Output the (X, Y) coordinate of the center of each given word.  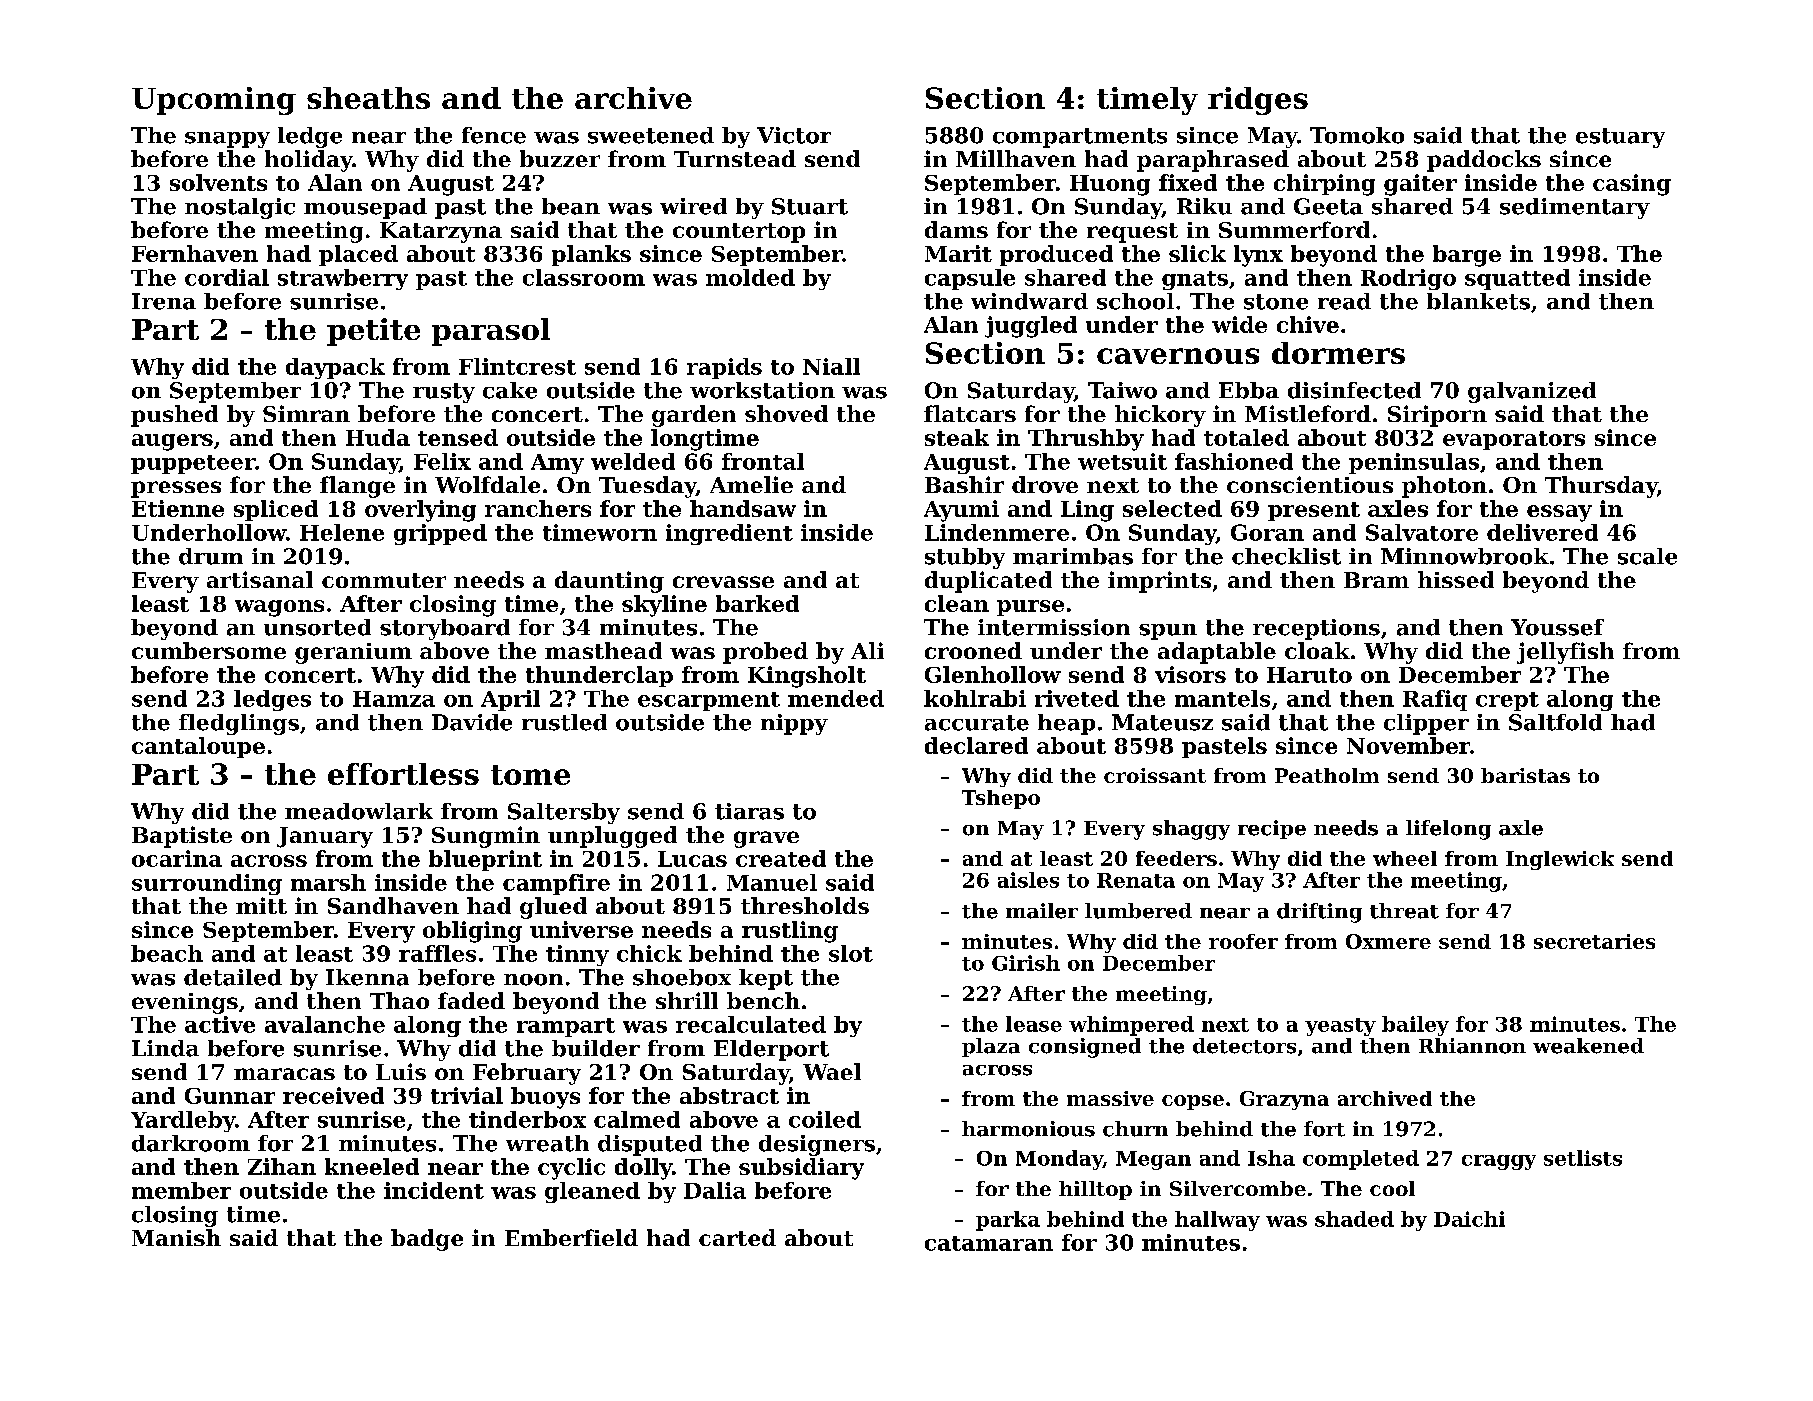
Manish (176, 1237)
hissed (1456, 579)
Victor (794, 135)
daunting (609, 582)
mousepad (365, 208)
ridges (1258, 101)
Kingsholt (807, 677)
